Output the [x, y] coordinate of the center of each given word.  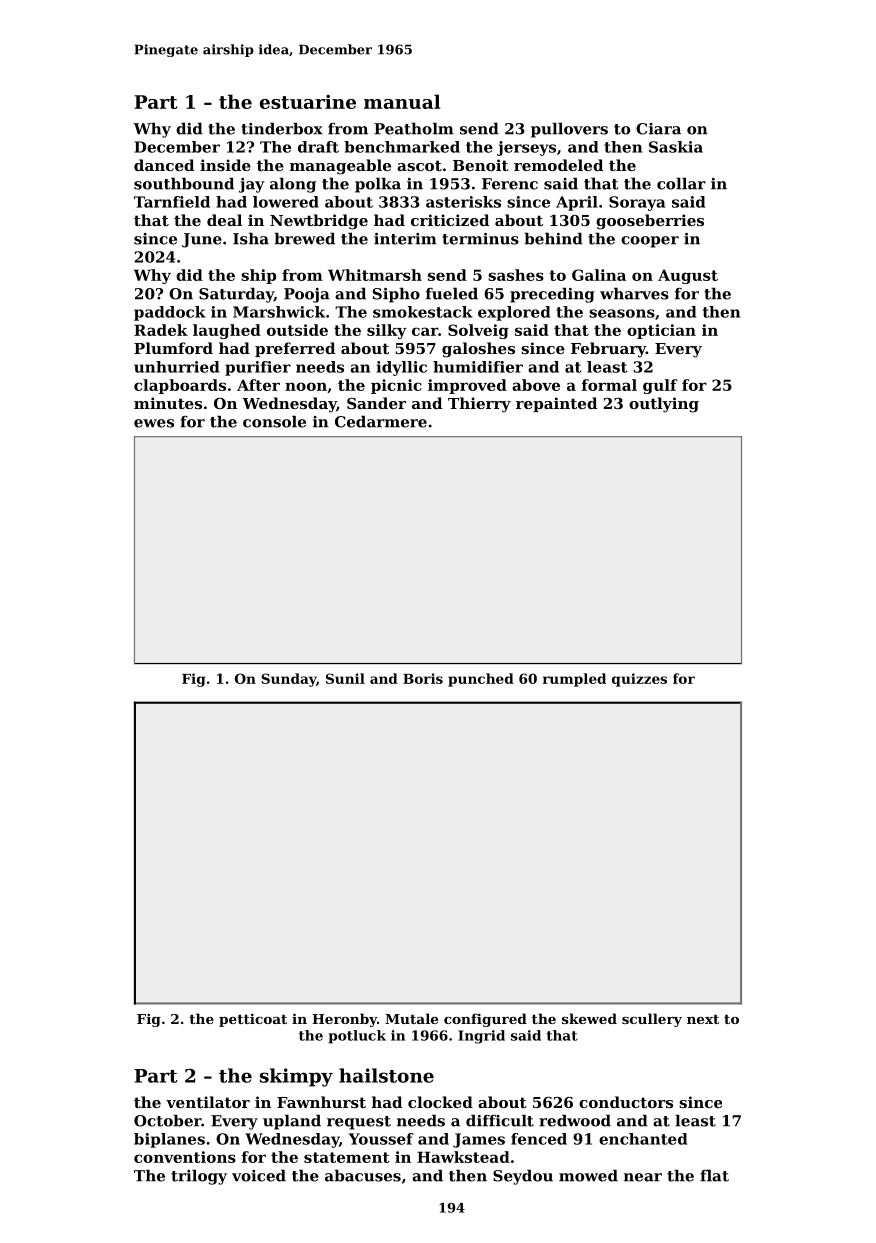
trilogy [199, 1177]
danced [164, 165]
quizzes [639, 680]
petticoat [253, 1020]
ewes [154, 423]
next [703, 1019]
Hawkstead [463, 1157]
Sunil [345, 678]
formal [609, 385]
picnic [396, 386]
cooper [650, 242]
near [643, 1177]
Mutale [411, 1018]
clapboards [180, 386]
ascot [419, 165]
